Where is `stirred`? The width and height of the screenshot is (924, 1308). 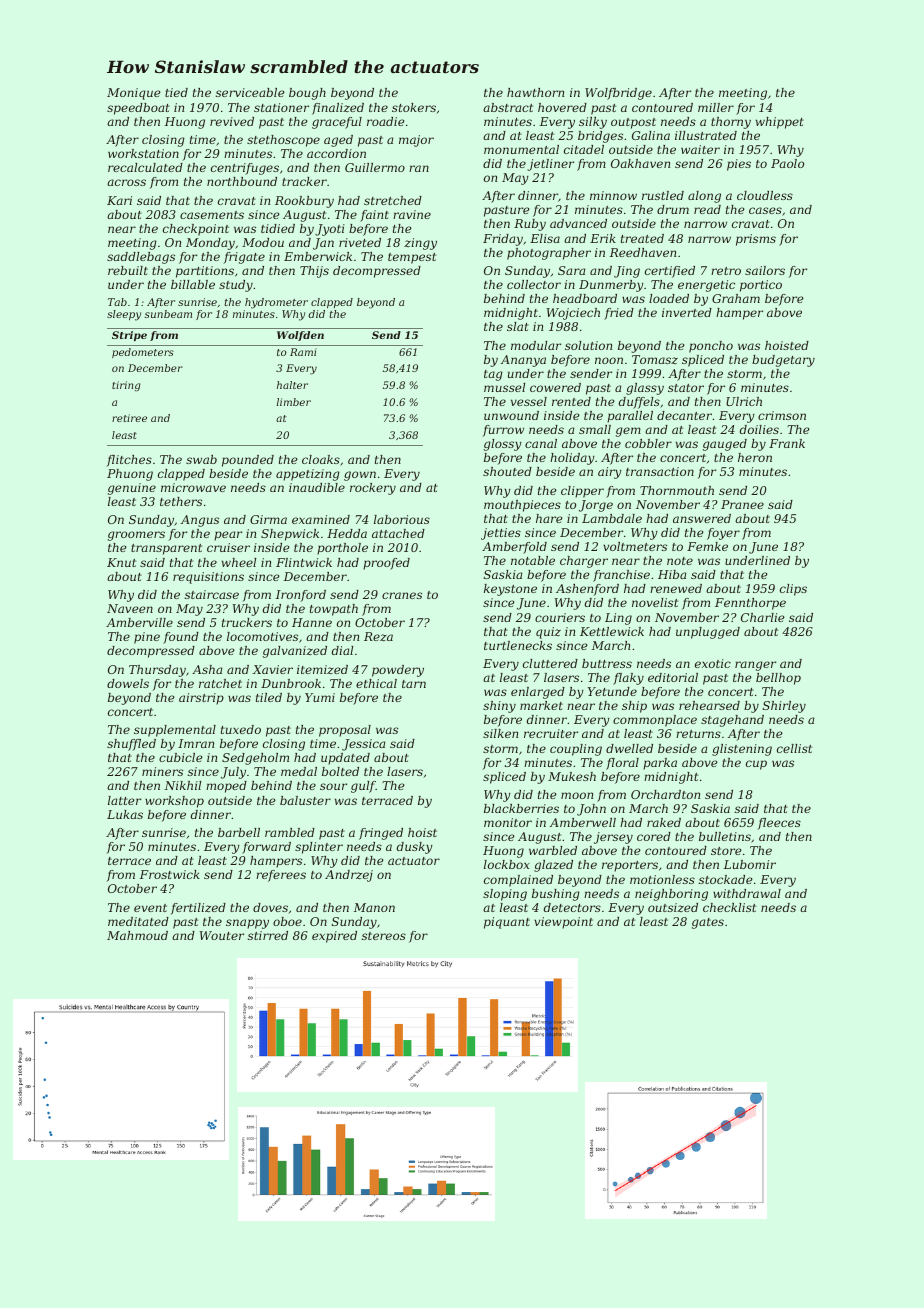
stirred is located at coordinates (268, 935).
